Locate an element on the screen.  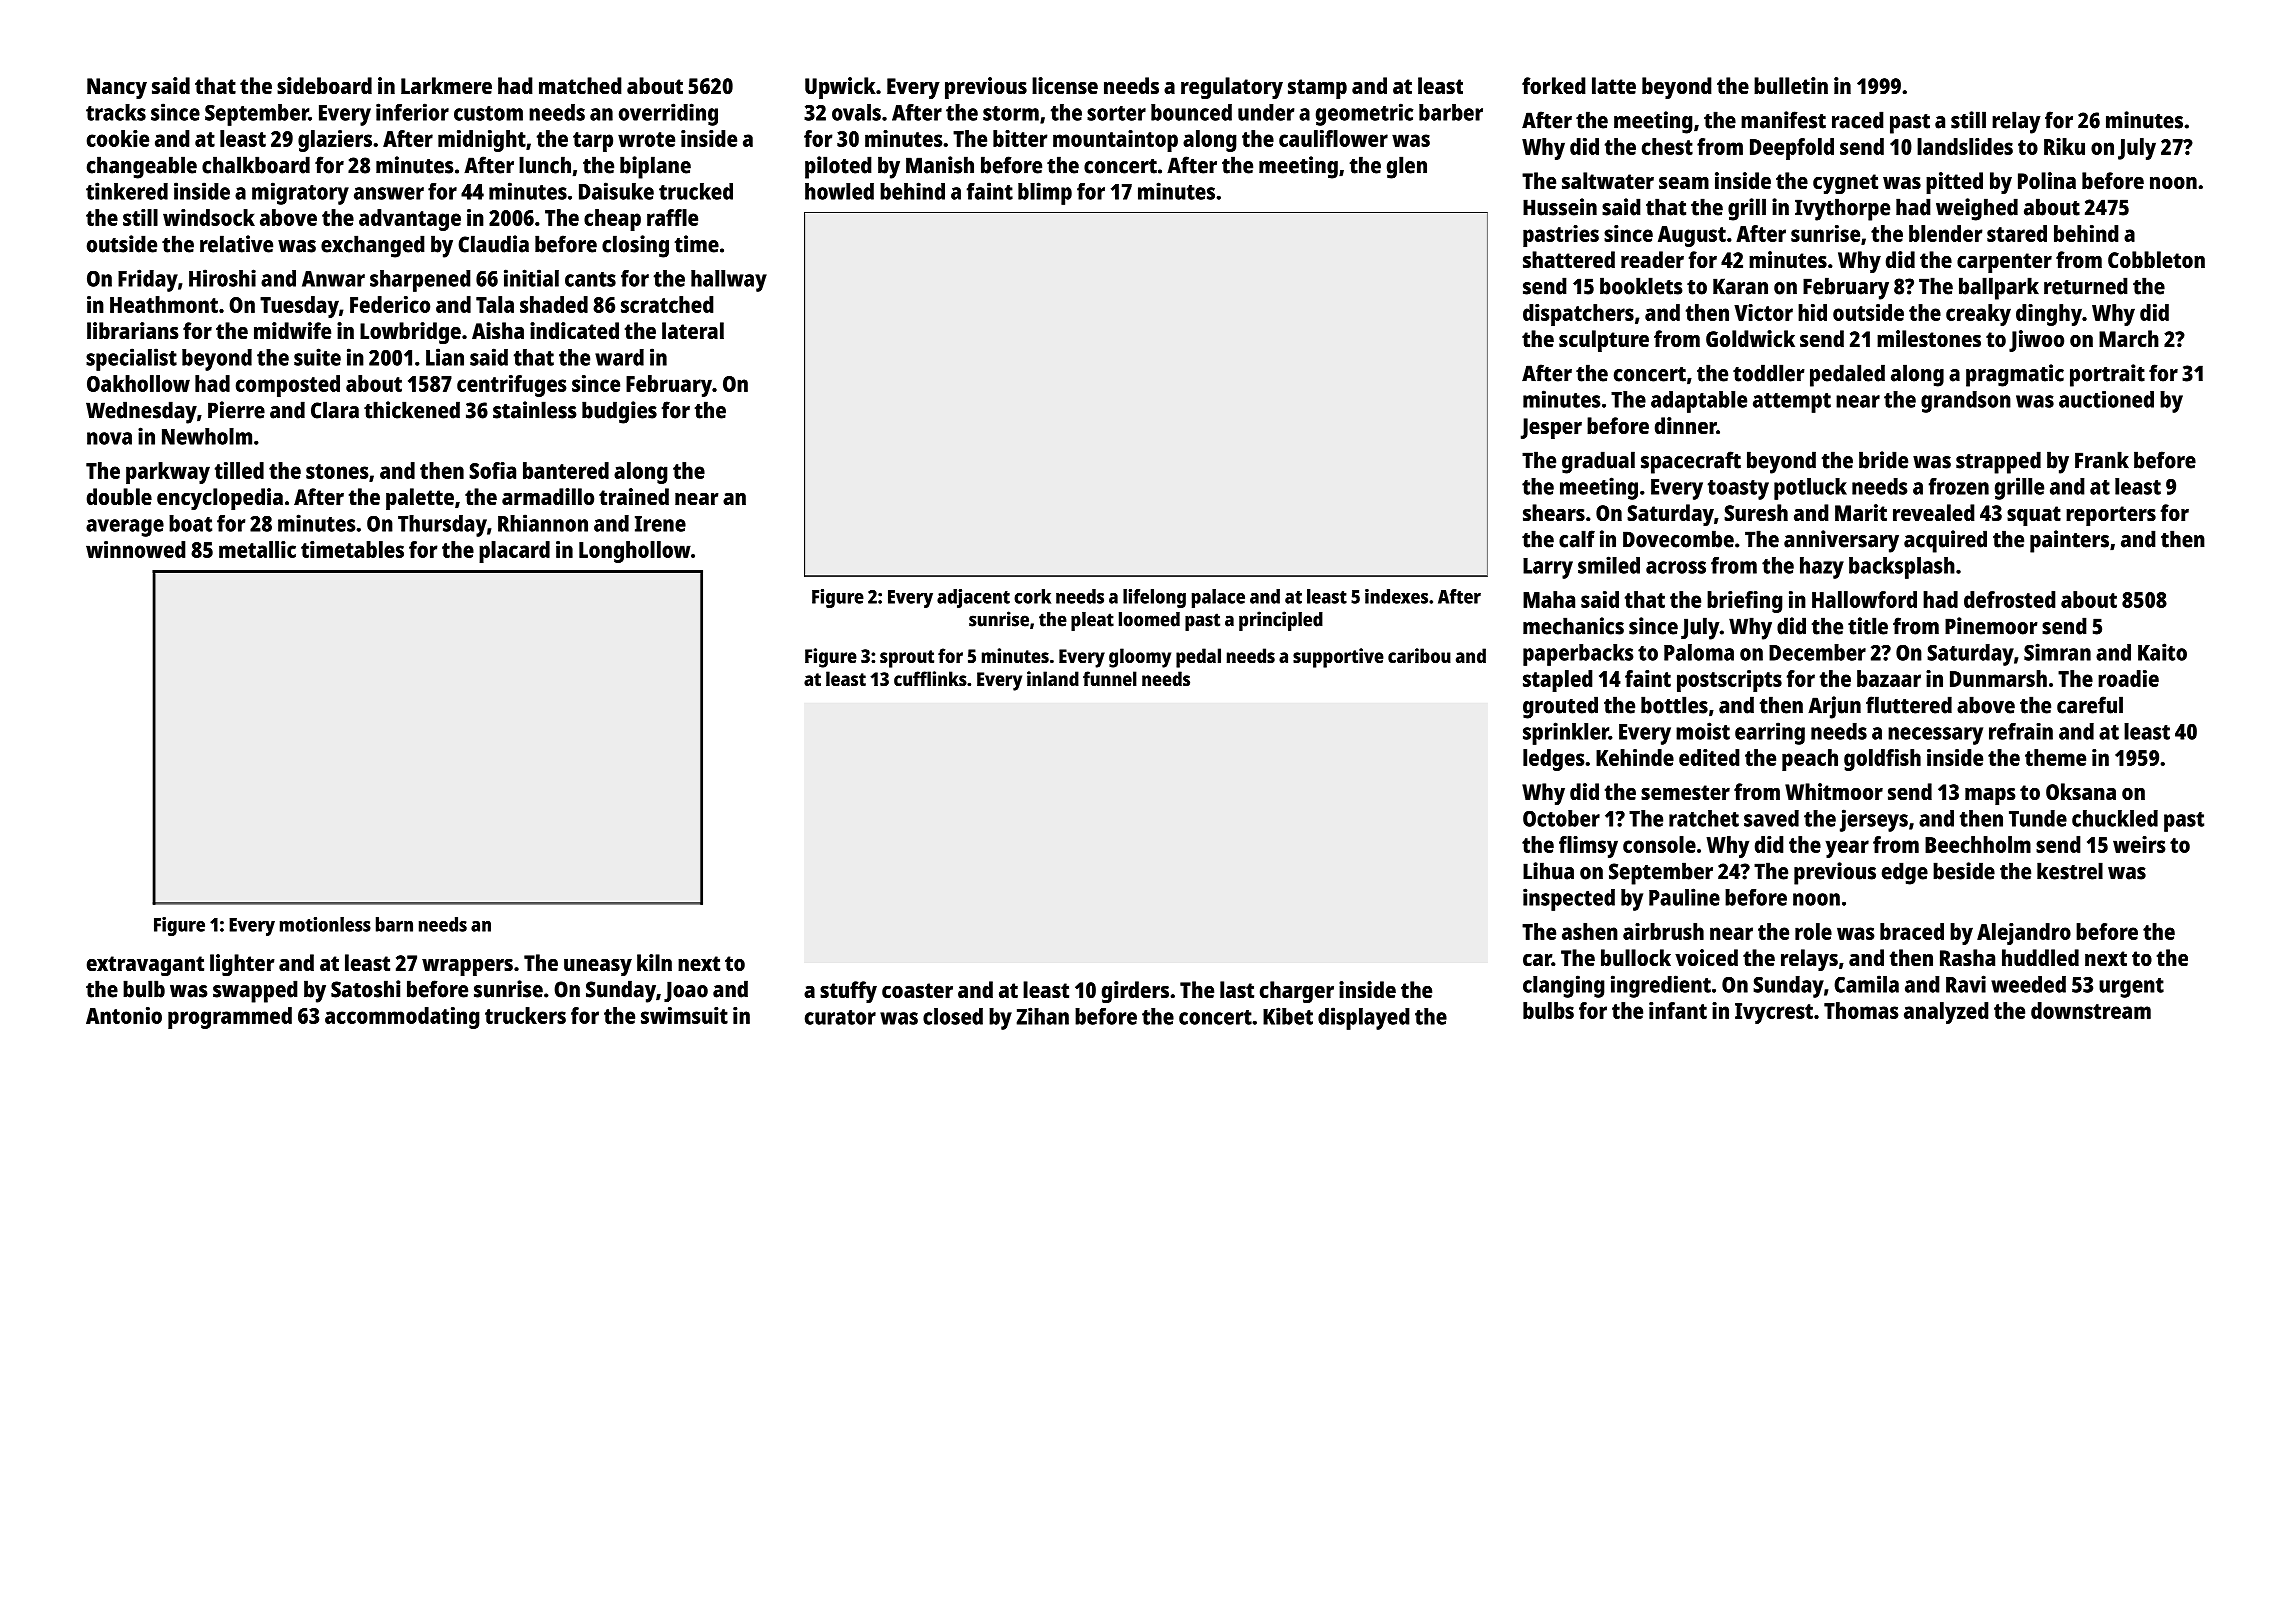
lighter is located at coordinates (242, 965).
